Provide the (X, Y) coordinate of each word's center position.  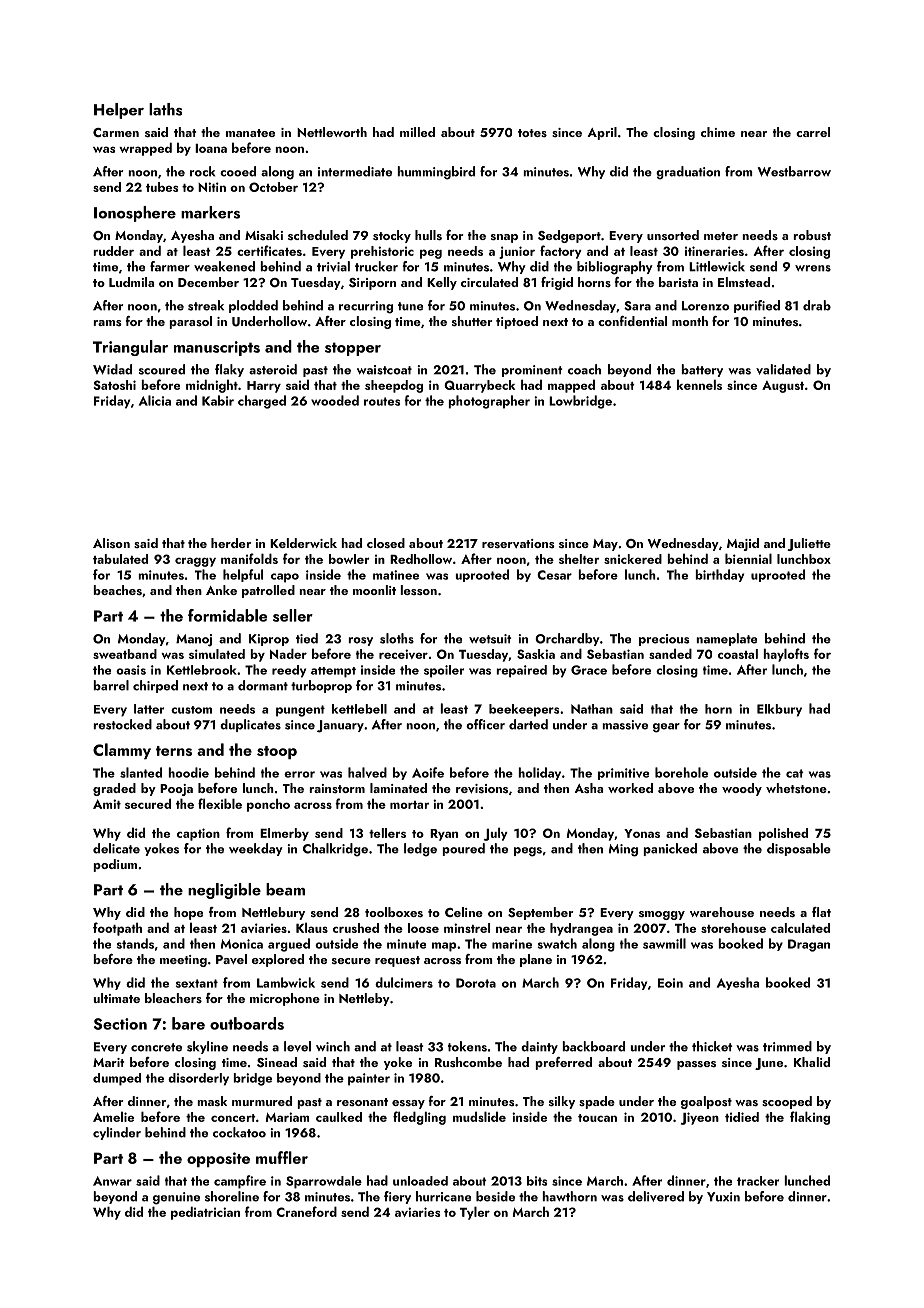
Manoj (194, 640)
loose (423, 928)
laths (165, 109)
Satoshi (114, 385)
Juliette (809, 544)
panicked (670, 849)
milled (417, 132)
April (602, 133)
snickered (633, 559)
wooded (335, 400)
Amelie (113, 1116)
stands (135, 943)
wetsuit (490, 639)
